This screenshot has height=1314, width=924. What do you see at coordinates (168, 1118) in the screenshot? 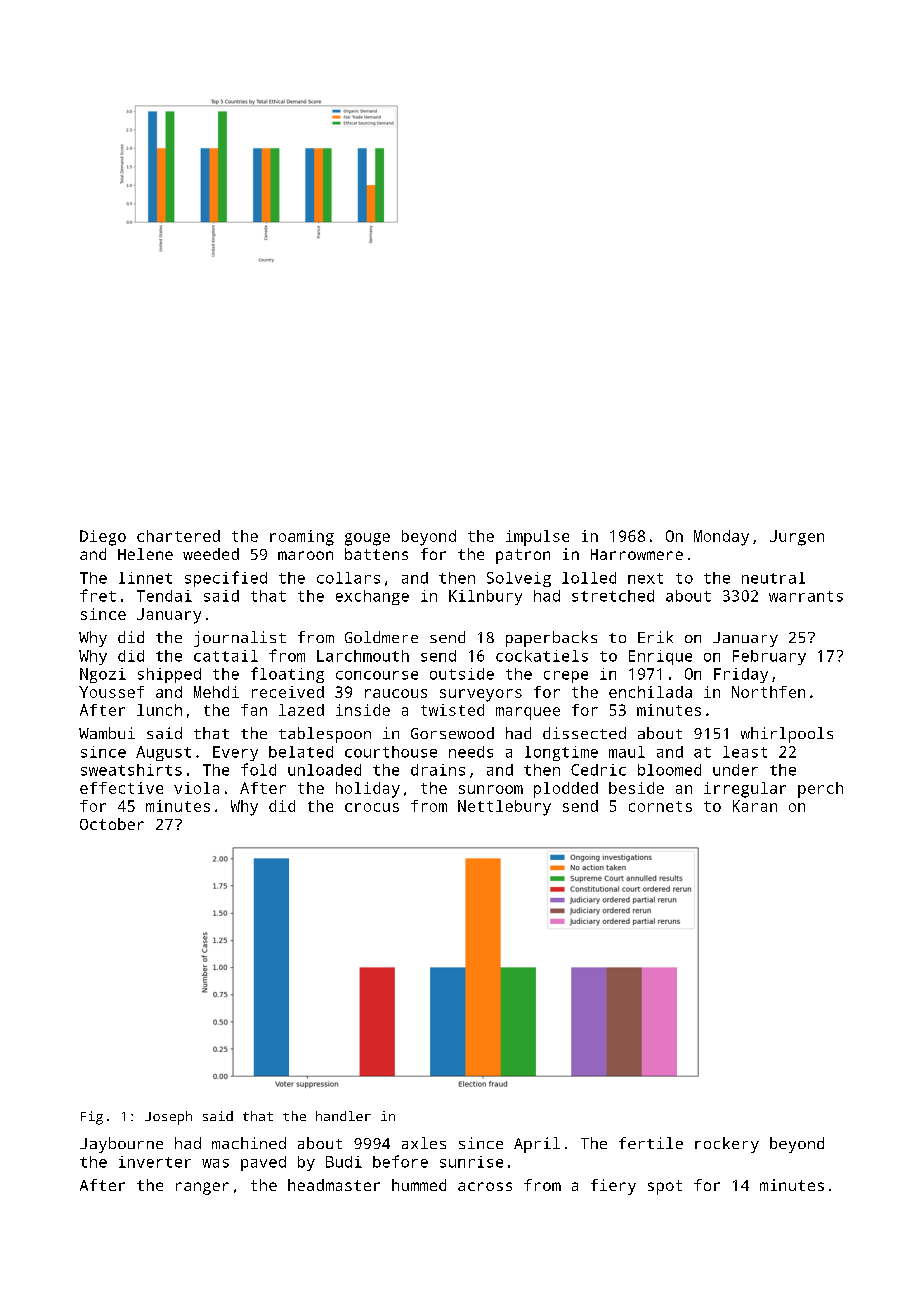
I see `Joseph` at bounding box center [168, 1118].
